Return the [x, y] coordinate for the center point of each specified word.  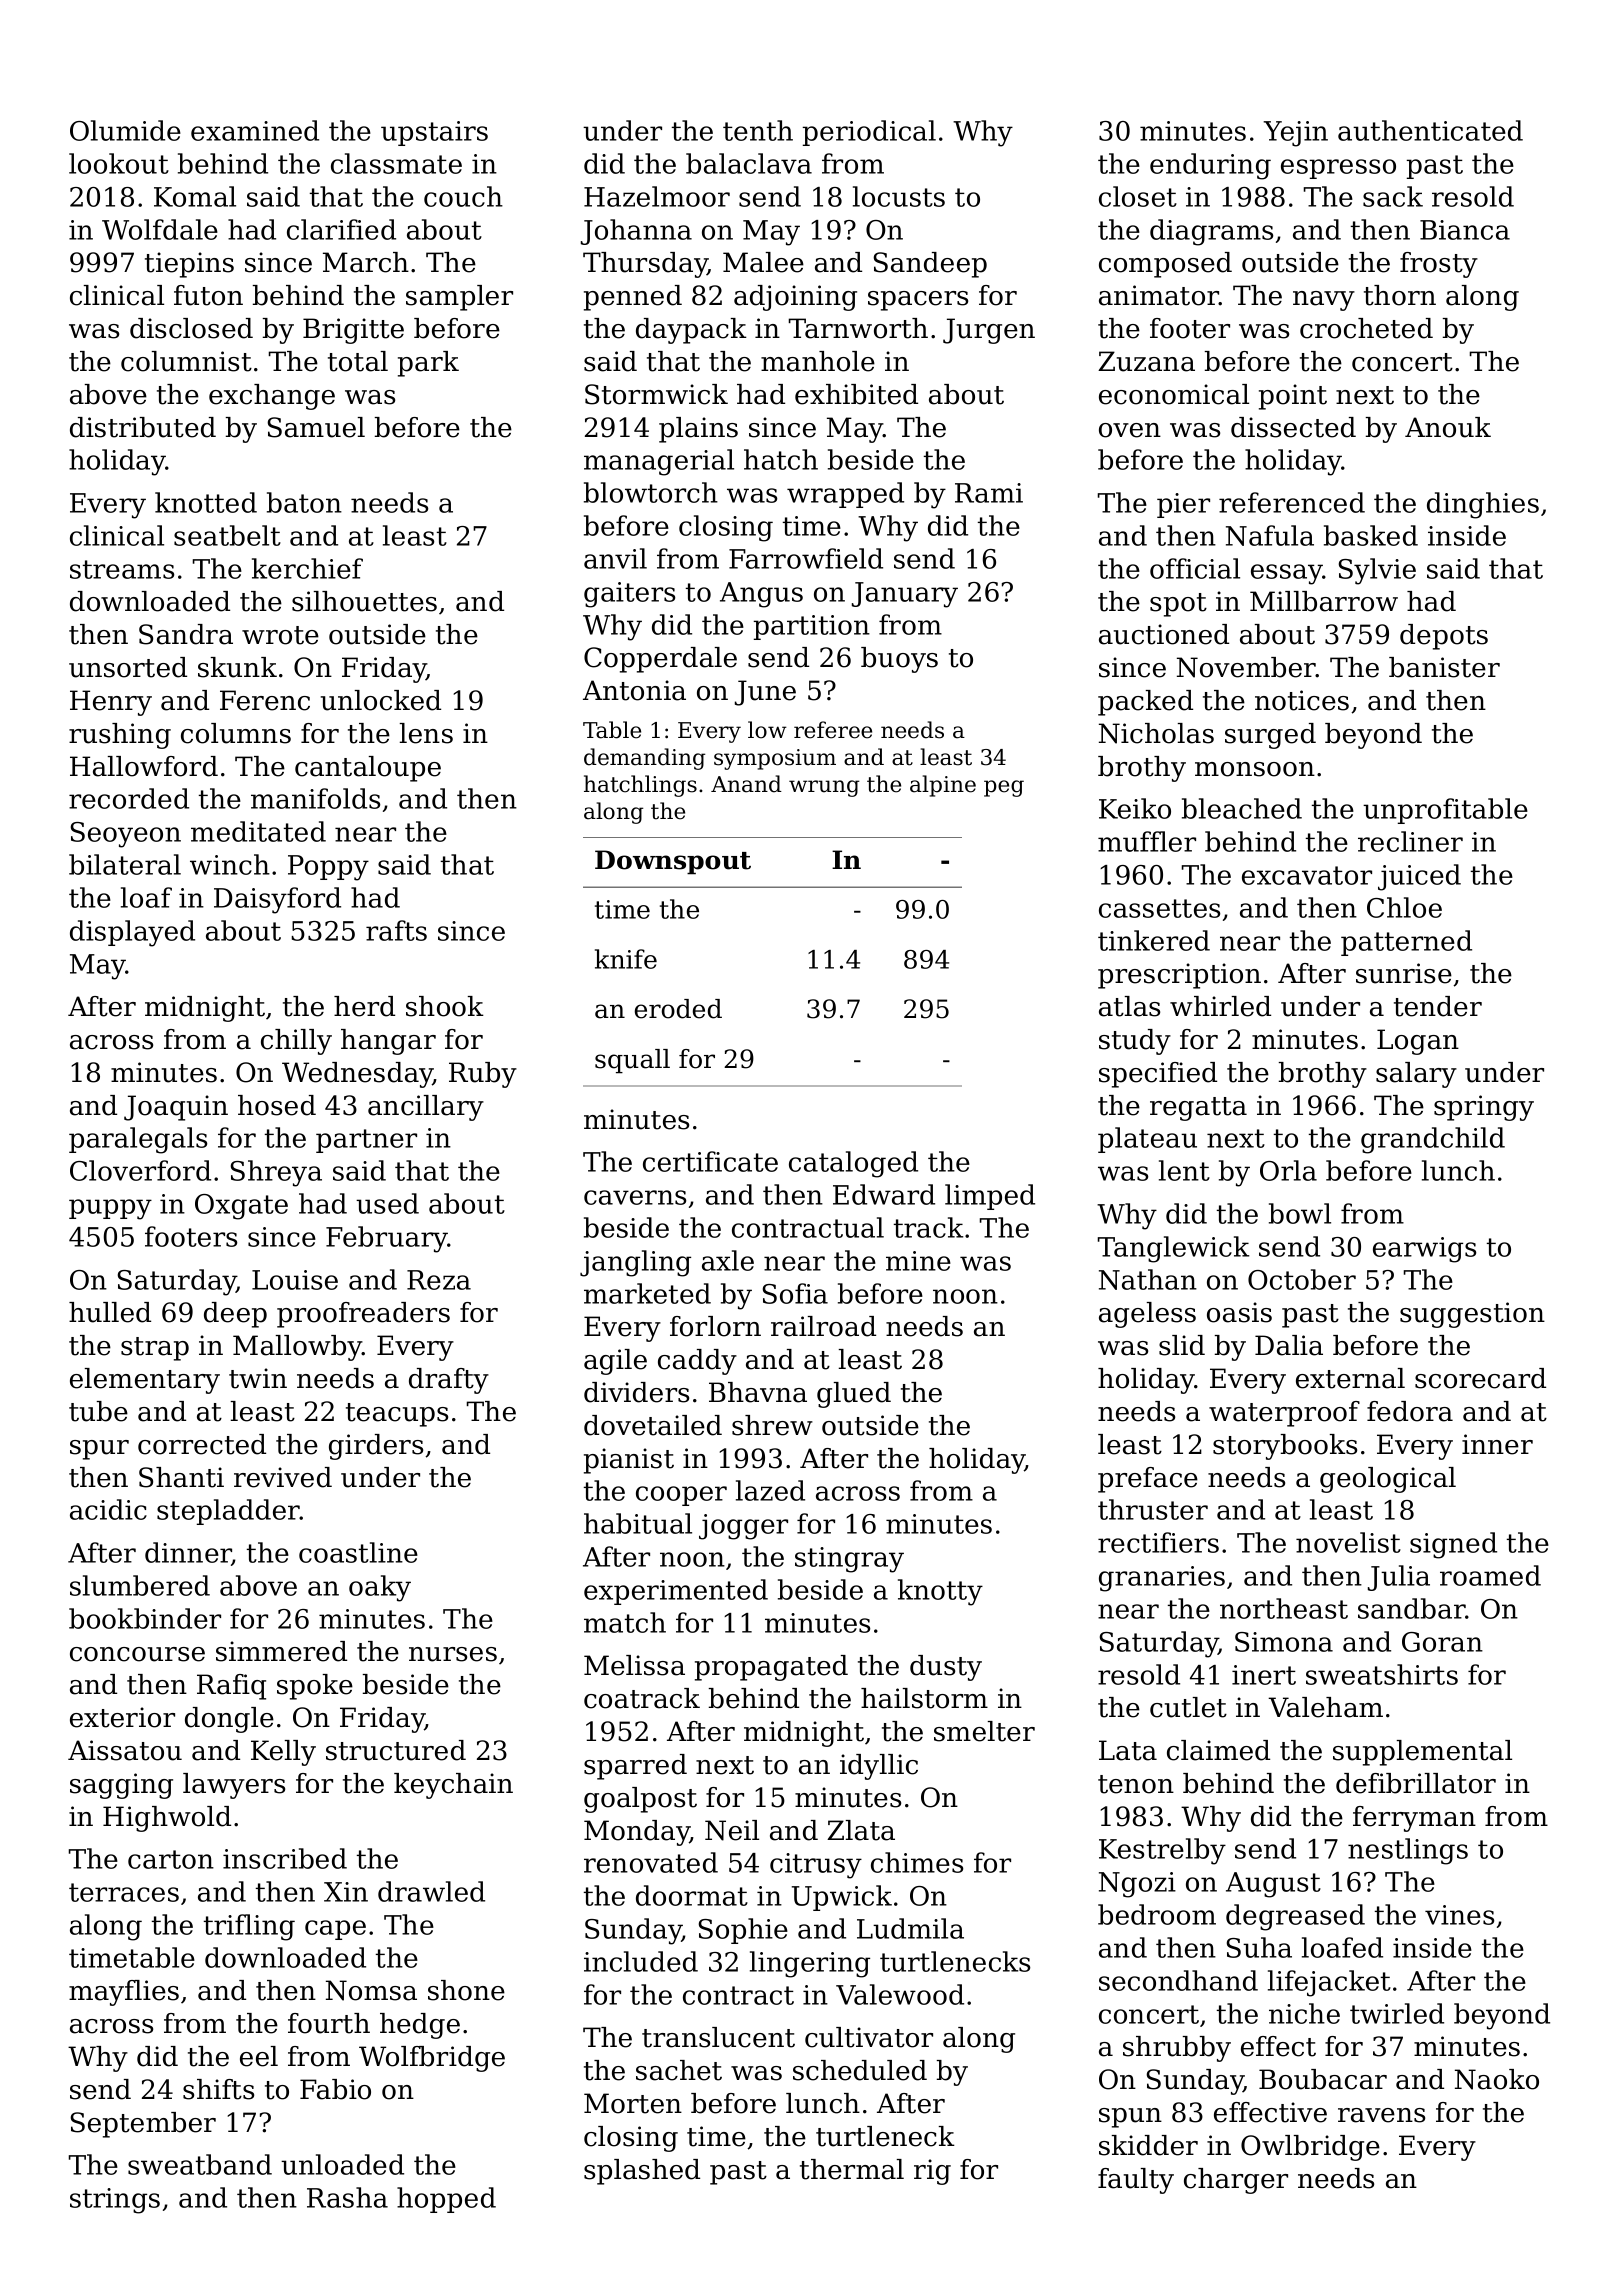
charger [1236, 2181]
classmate [396, 163]
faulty [1136, 2181]
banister [1444, 667]
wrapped [845, 495]
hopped [446, 2200]
